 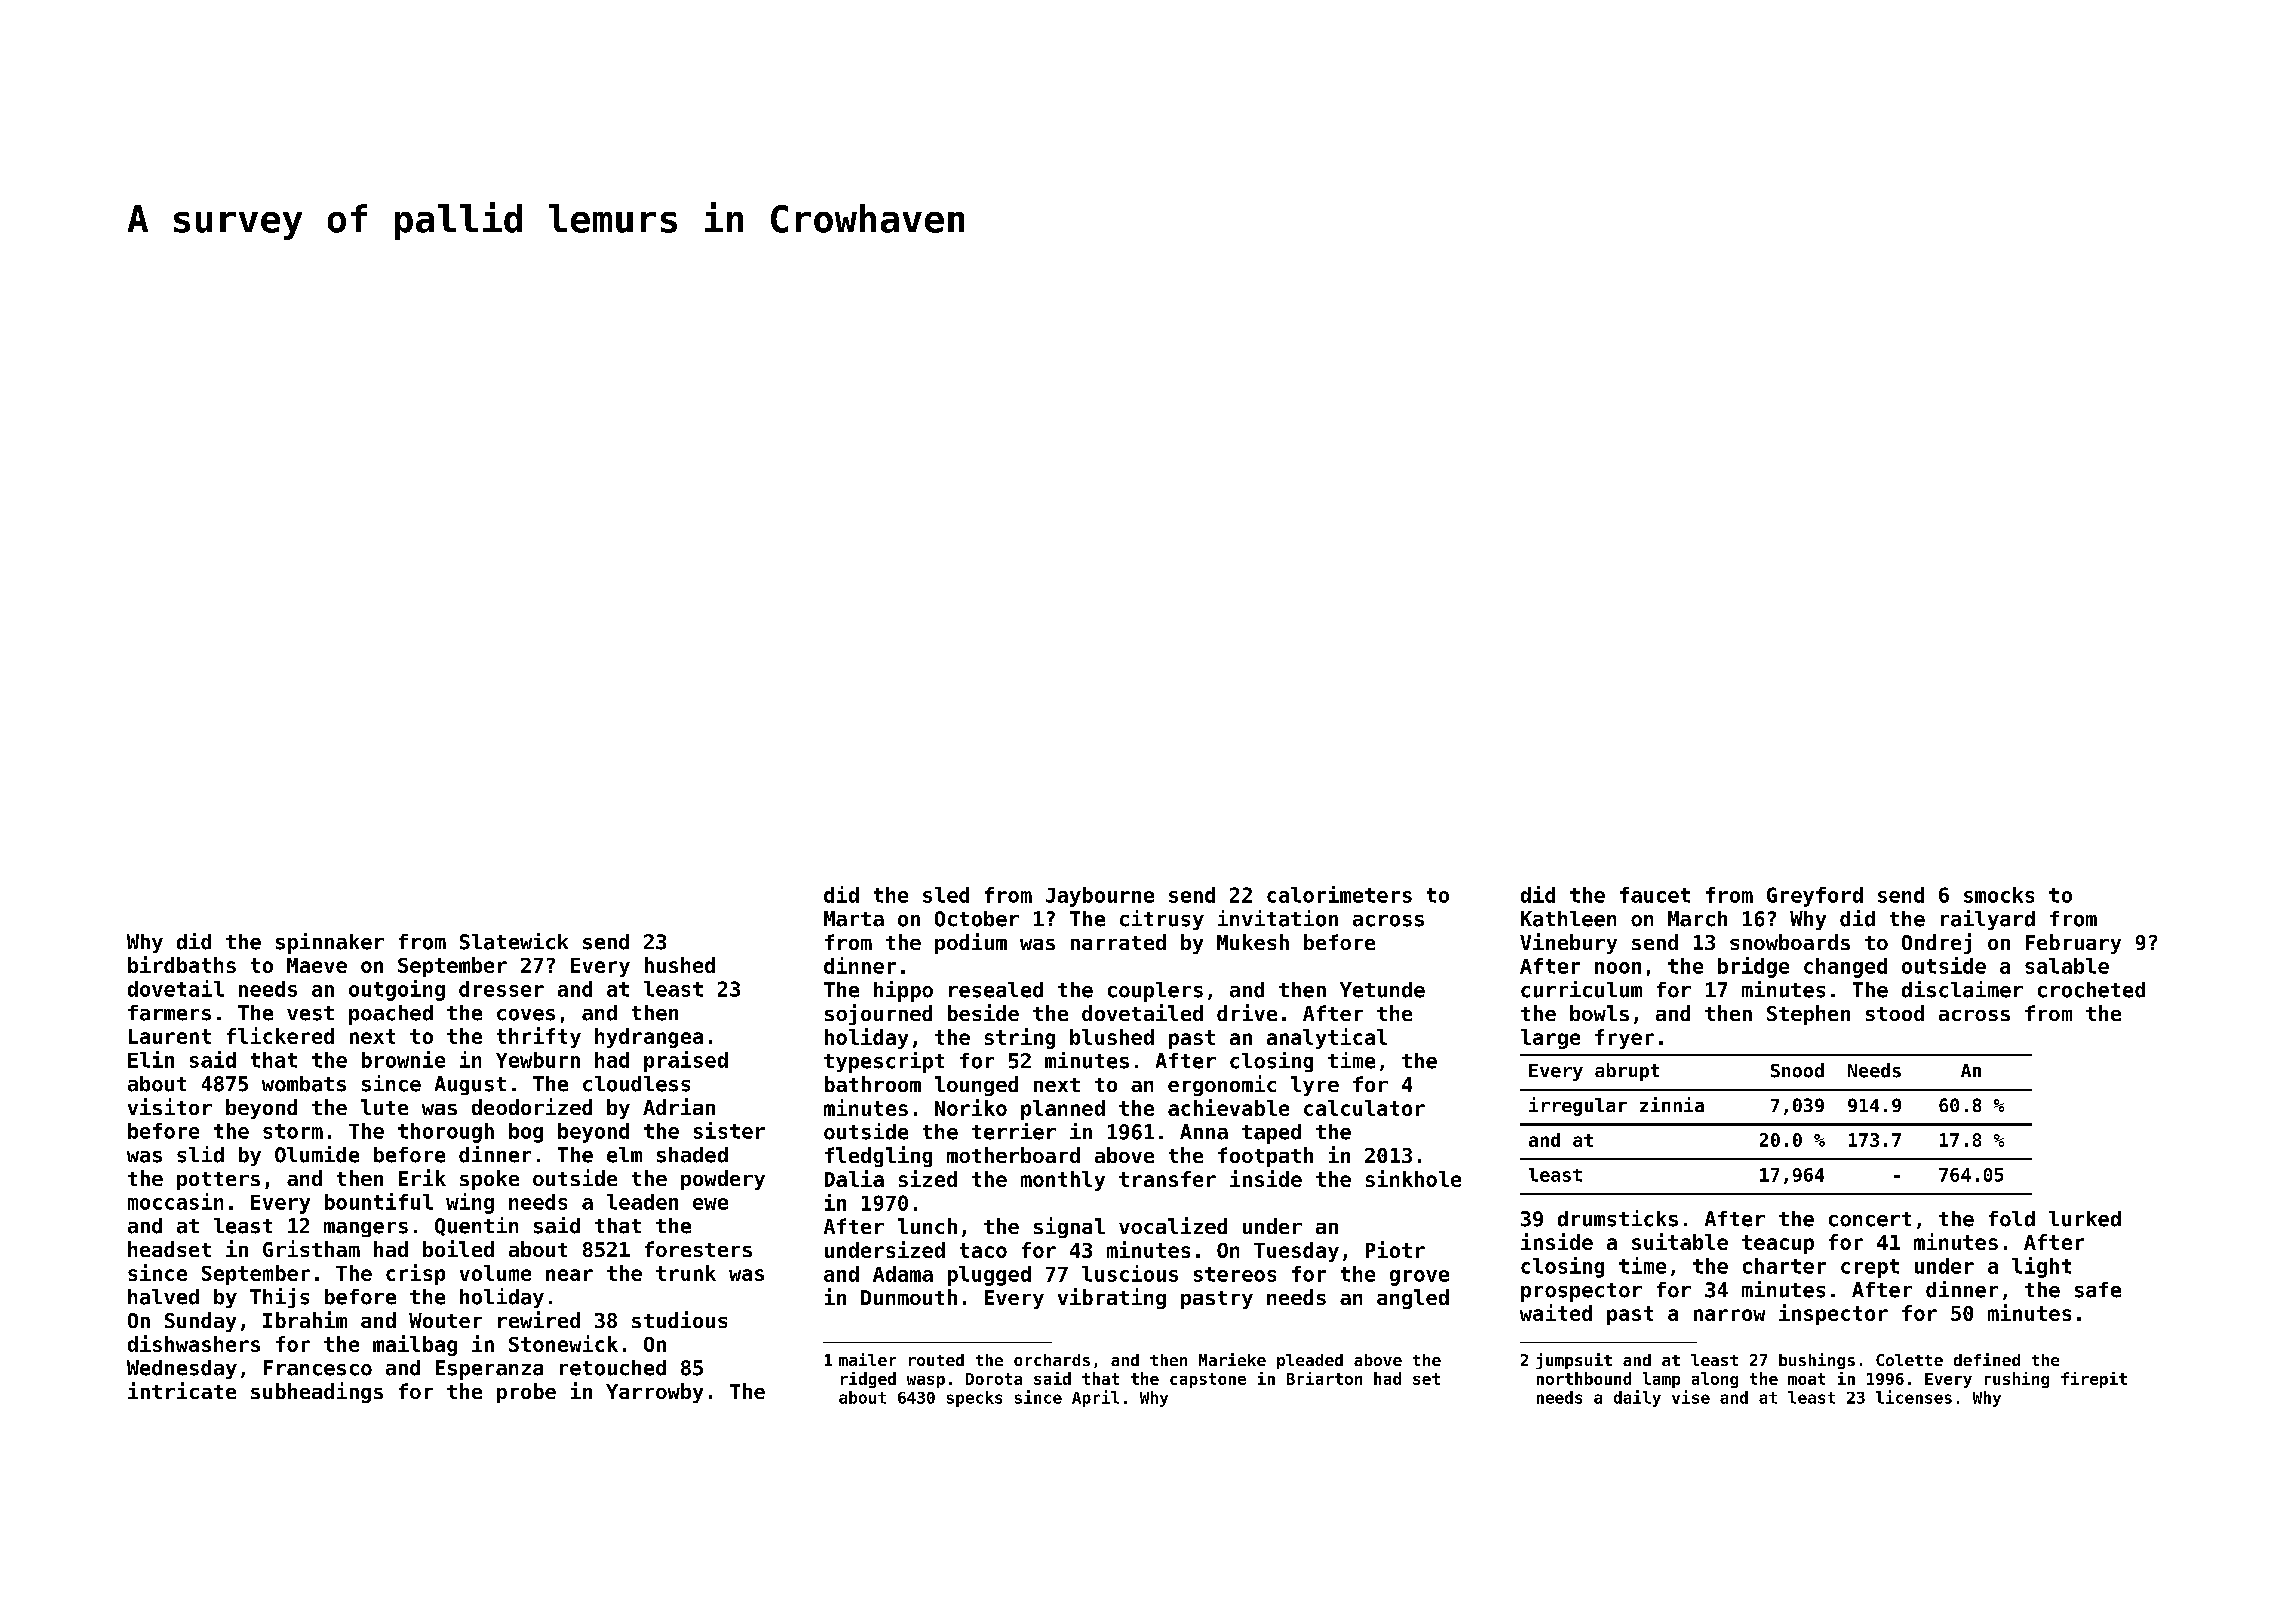 I want to click on beside, so click(x=983, y=1012).
